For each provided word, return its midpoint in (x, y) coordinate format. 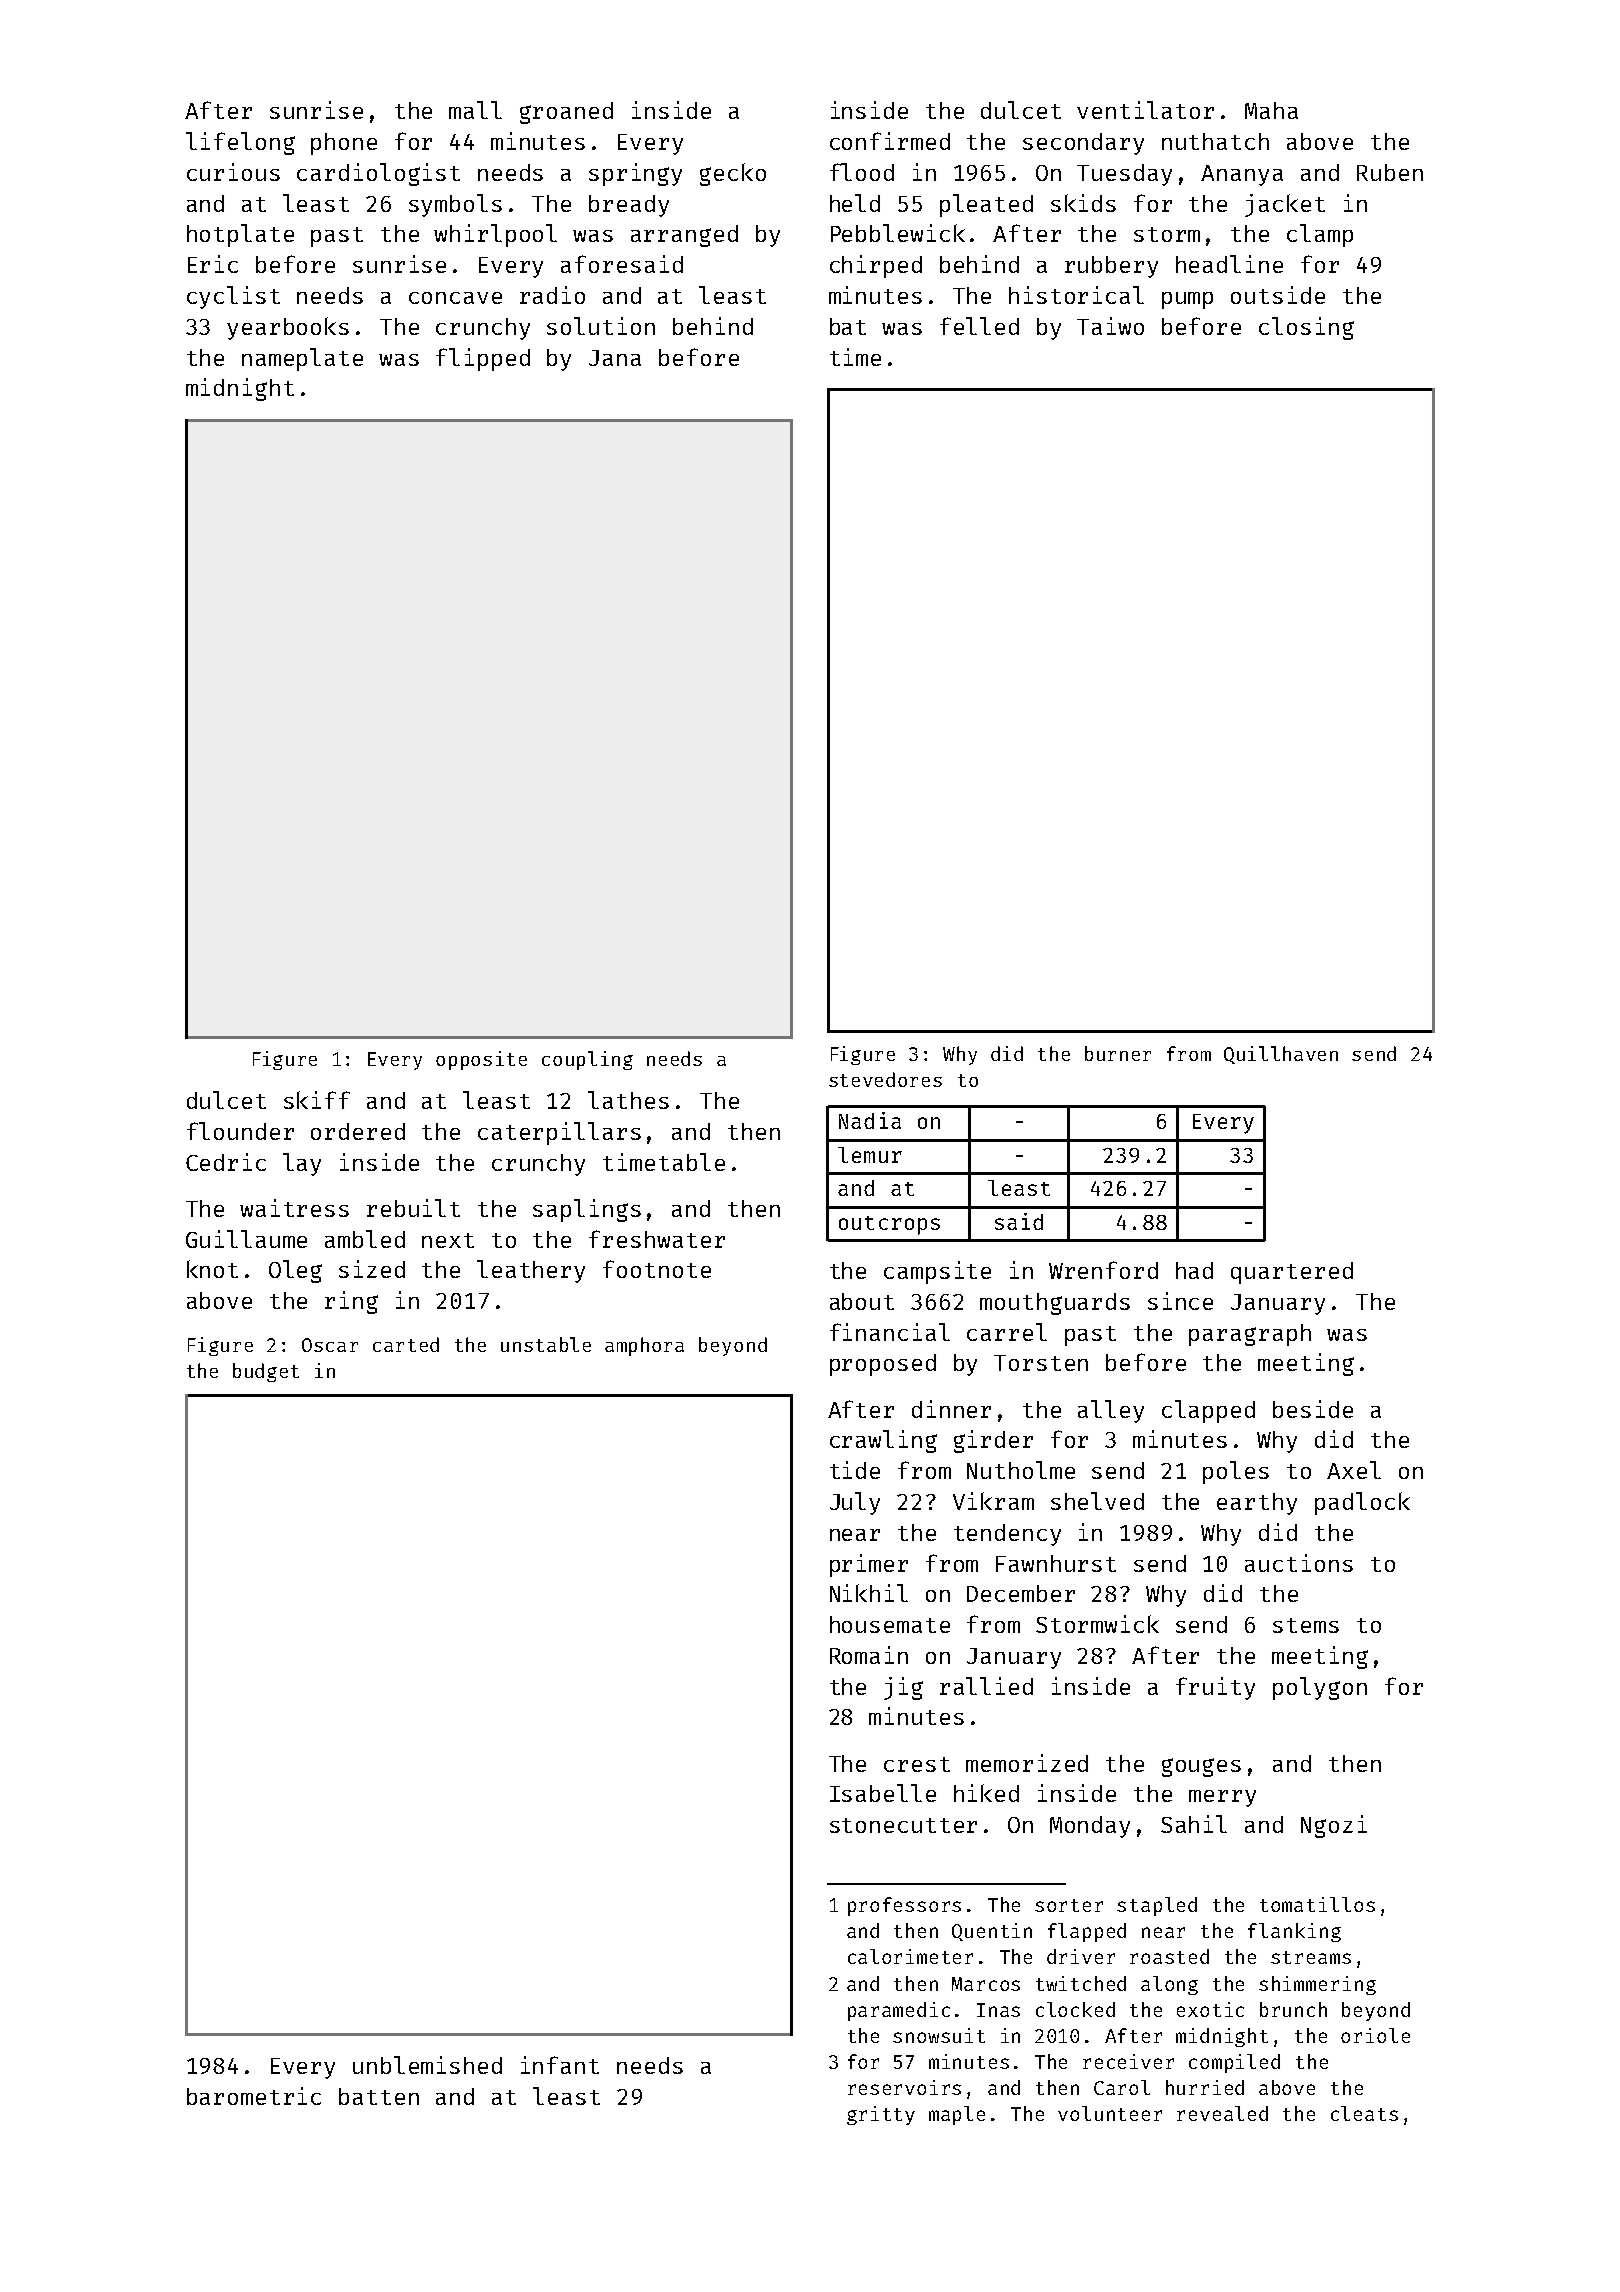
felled (979, 326)
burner (1118, 1053)
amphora (644, 1346)
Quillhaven (1281, 1055)
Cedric (226, 1162)
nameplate (302, 359)
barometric (254, 2096)
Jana (615, 358)
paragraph (1250, 1335)
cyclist (233, 297)
